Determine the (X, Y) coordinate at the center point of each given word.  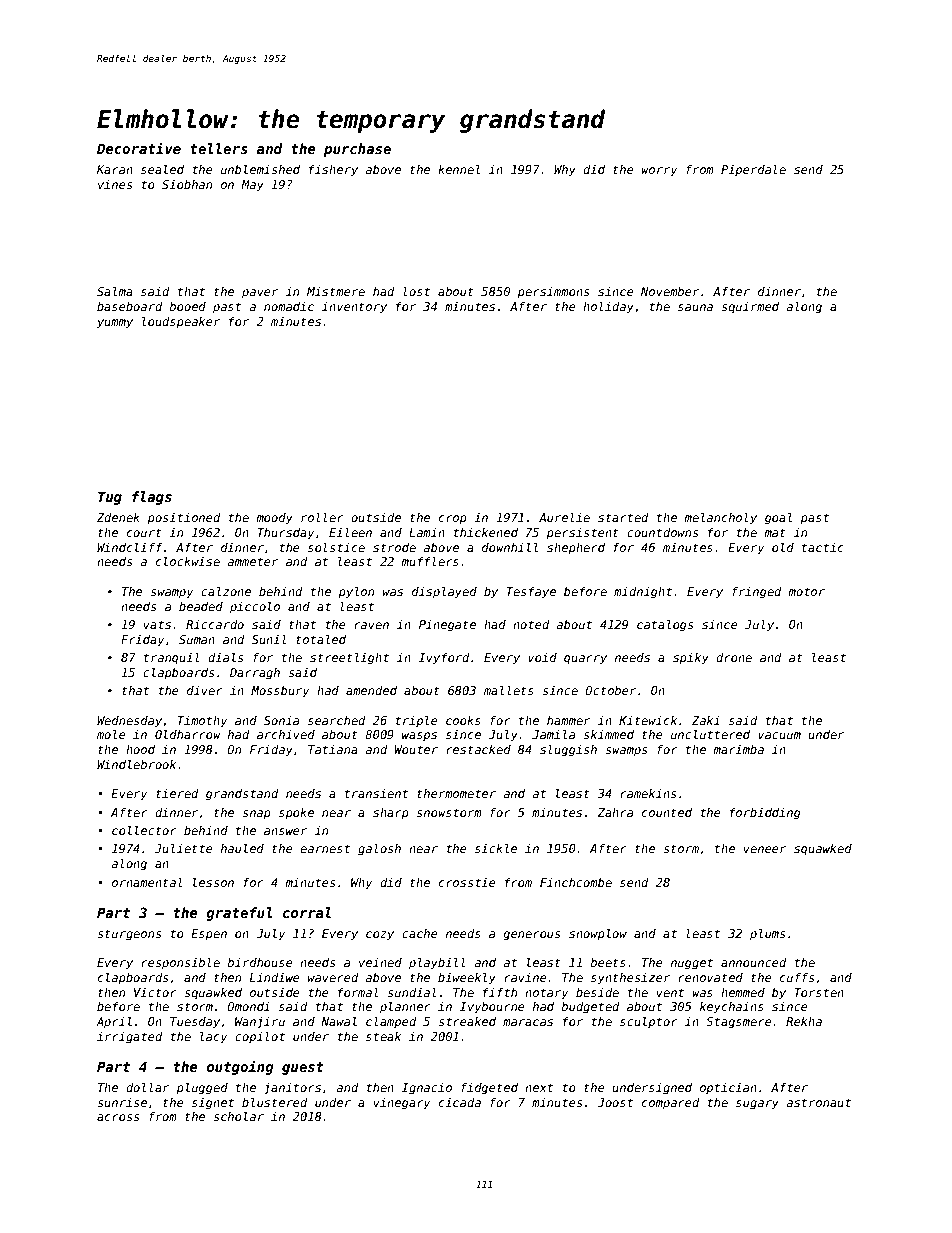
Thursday (286, 534)
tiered (177, 793)
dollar (147, 1087)
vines (115, 184)
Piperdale (753, 170)
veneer (765, 849)
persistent (582, 534)
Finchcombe (576, 882)
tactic (823, 547)
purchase (357, 150)
